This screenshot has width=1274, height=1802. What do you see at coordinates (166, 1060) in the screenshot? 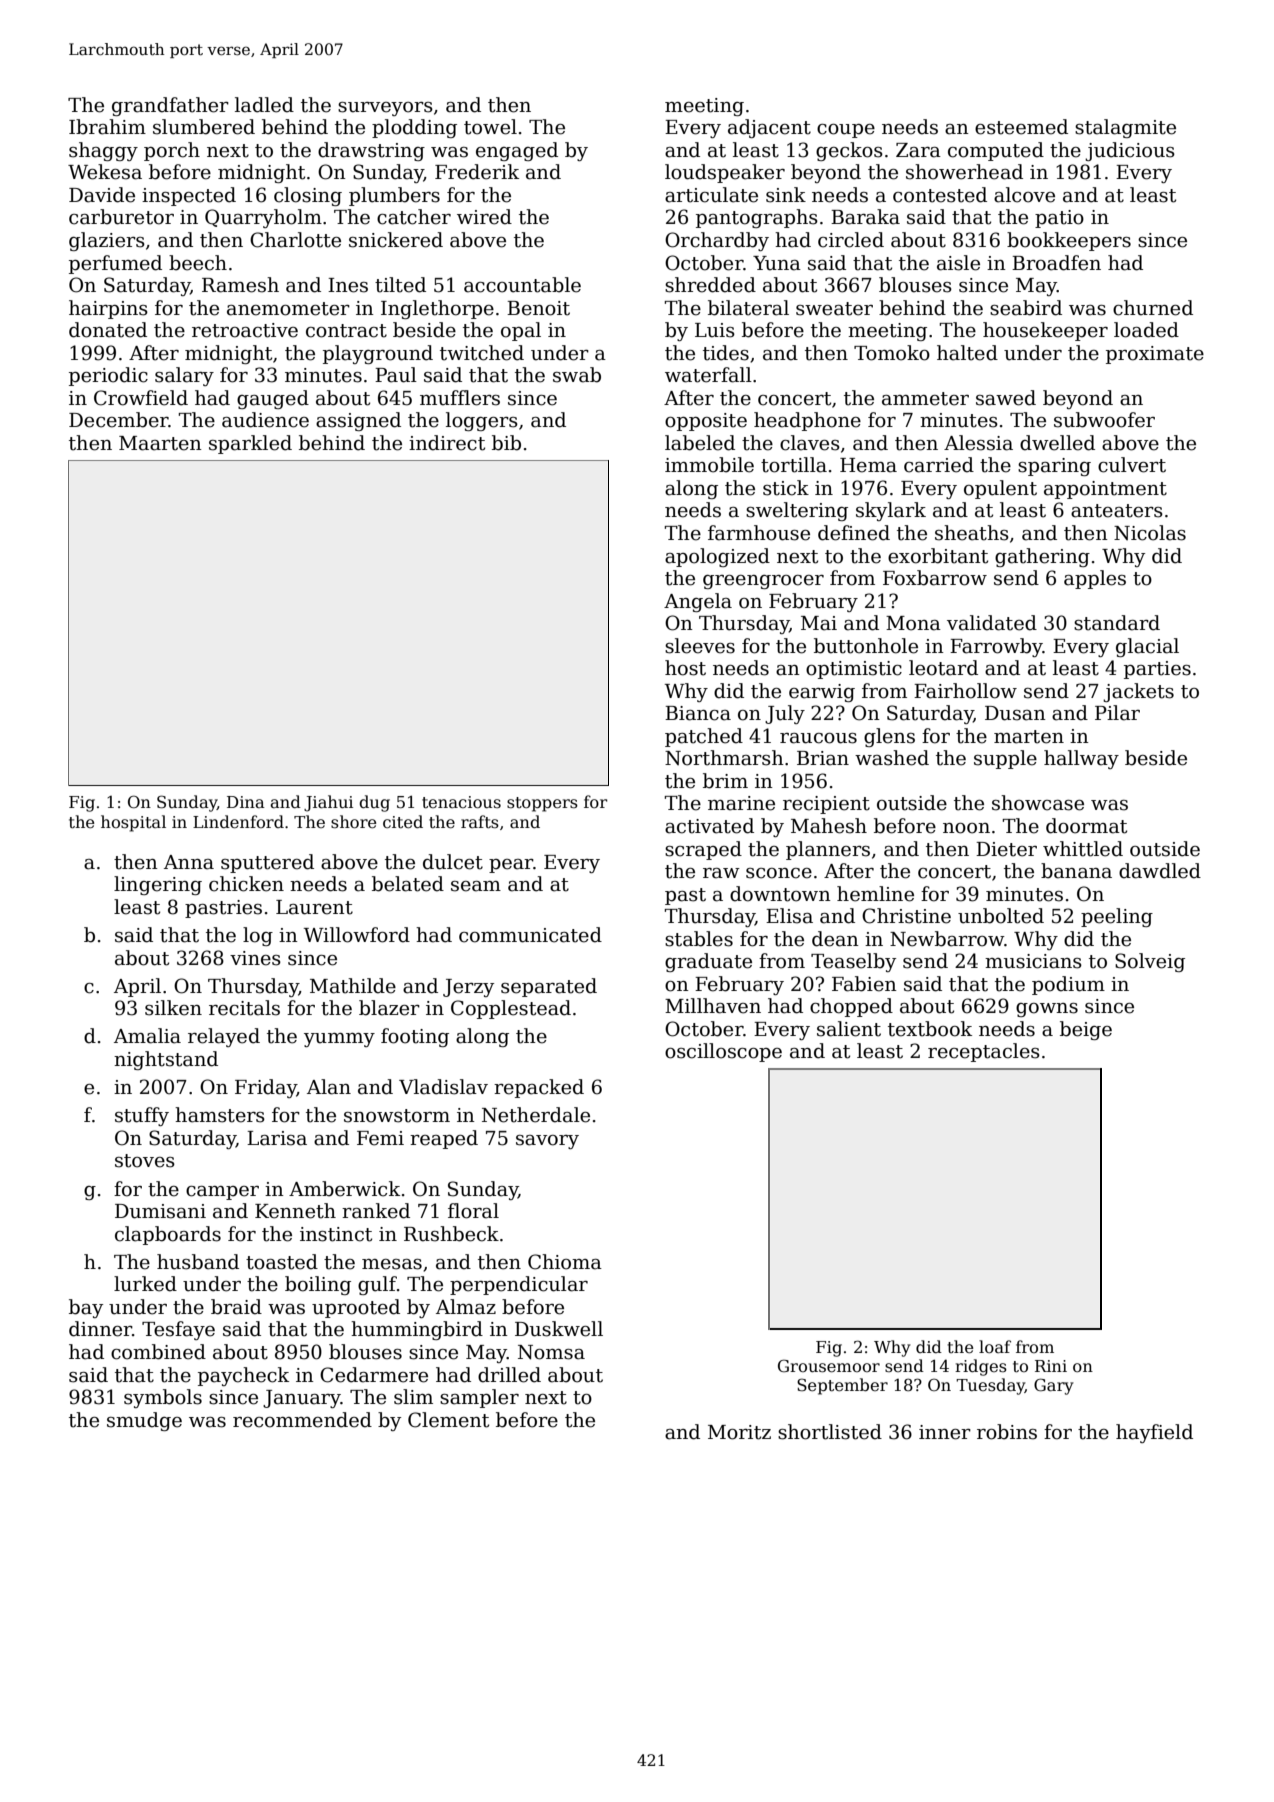
I see `nightstand` at bounding box center [166, 1060].
